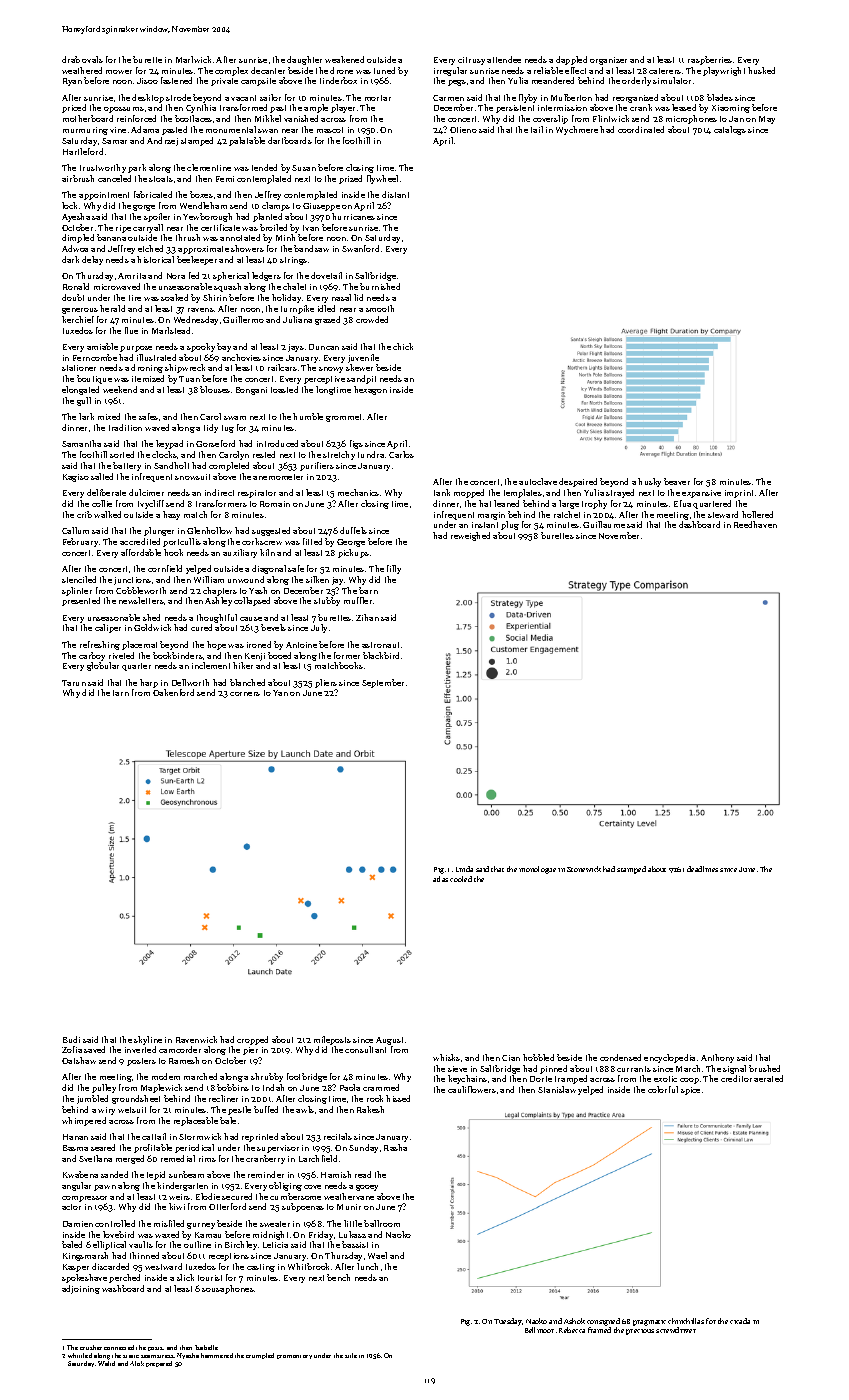  I want to click on reweighed, so click(470, 536).
